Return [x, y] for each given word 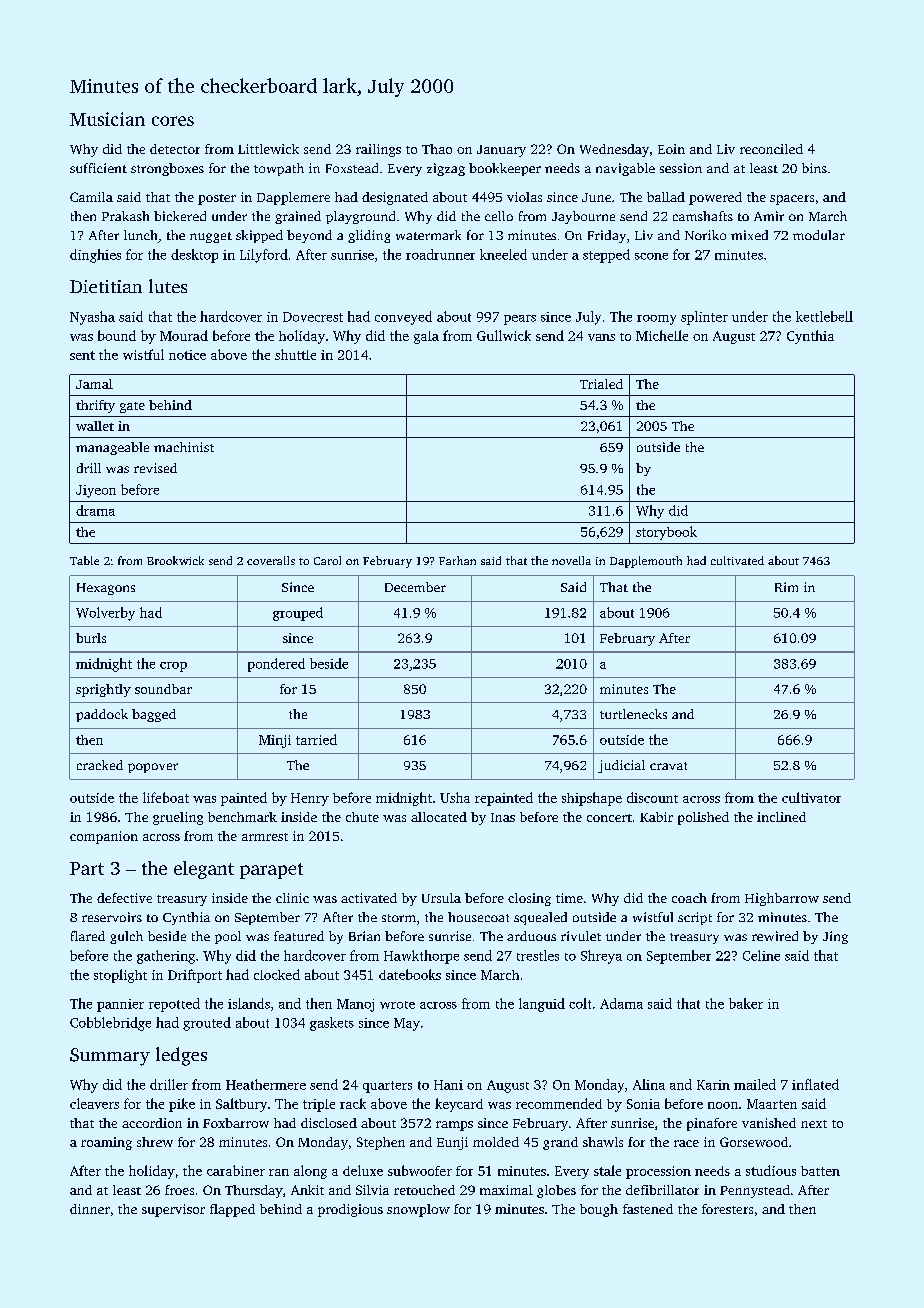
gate [132, 407]
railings [378, 150]
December [415, 587]
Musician [107, 119]
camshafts [703, 216]
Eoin [671, 149]
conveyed [403, 318]
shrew [155, 1142]
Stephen [381, 1143]
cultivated [737, 560]
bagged [154, 715]
